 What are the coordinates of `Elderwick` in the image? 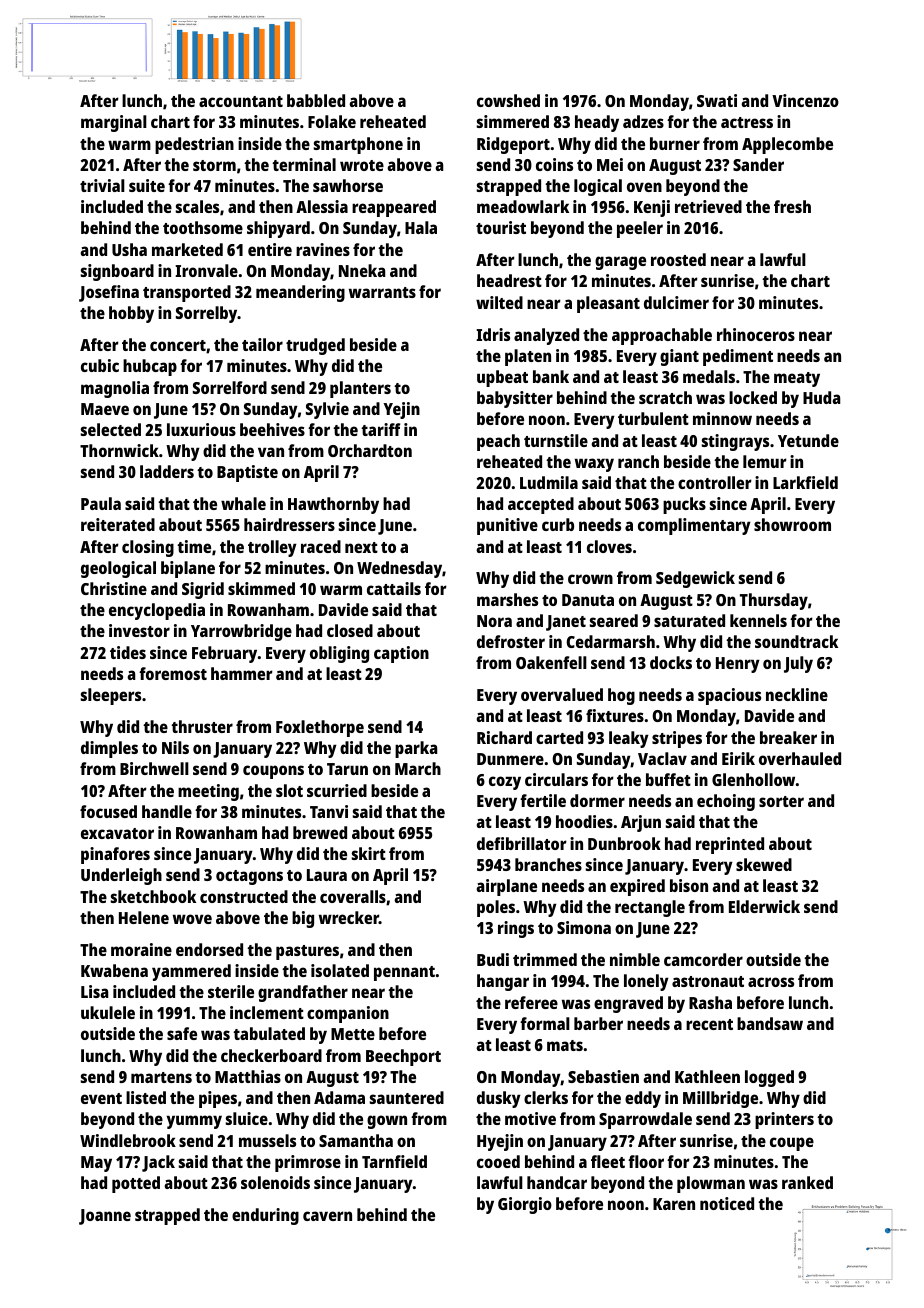 It's located at (764, 906).
